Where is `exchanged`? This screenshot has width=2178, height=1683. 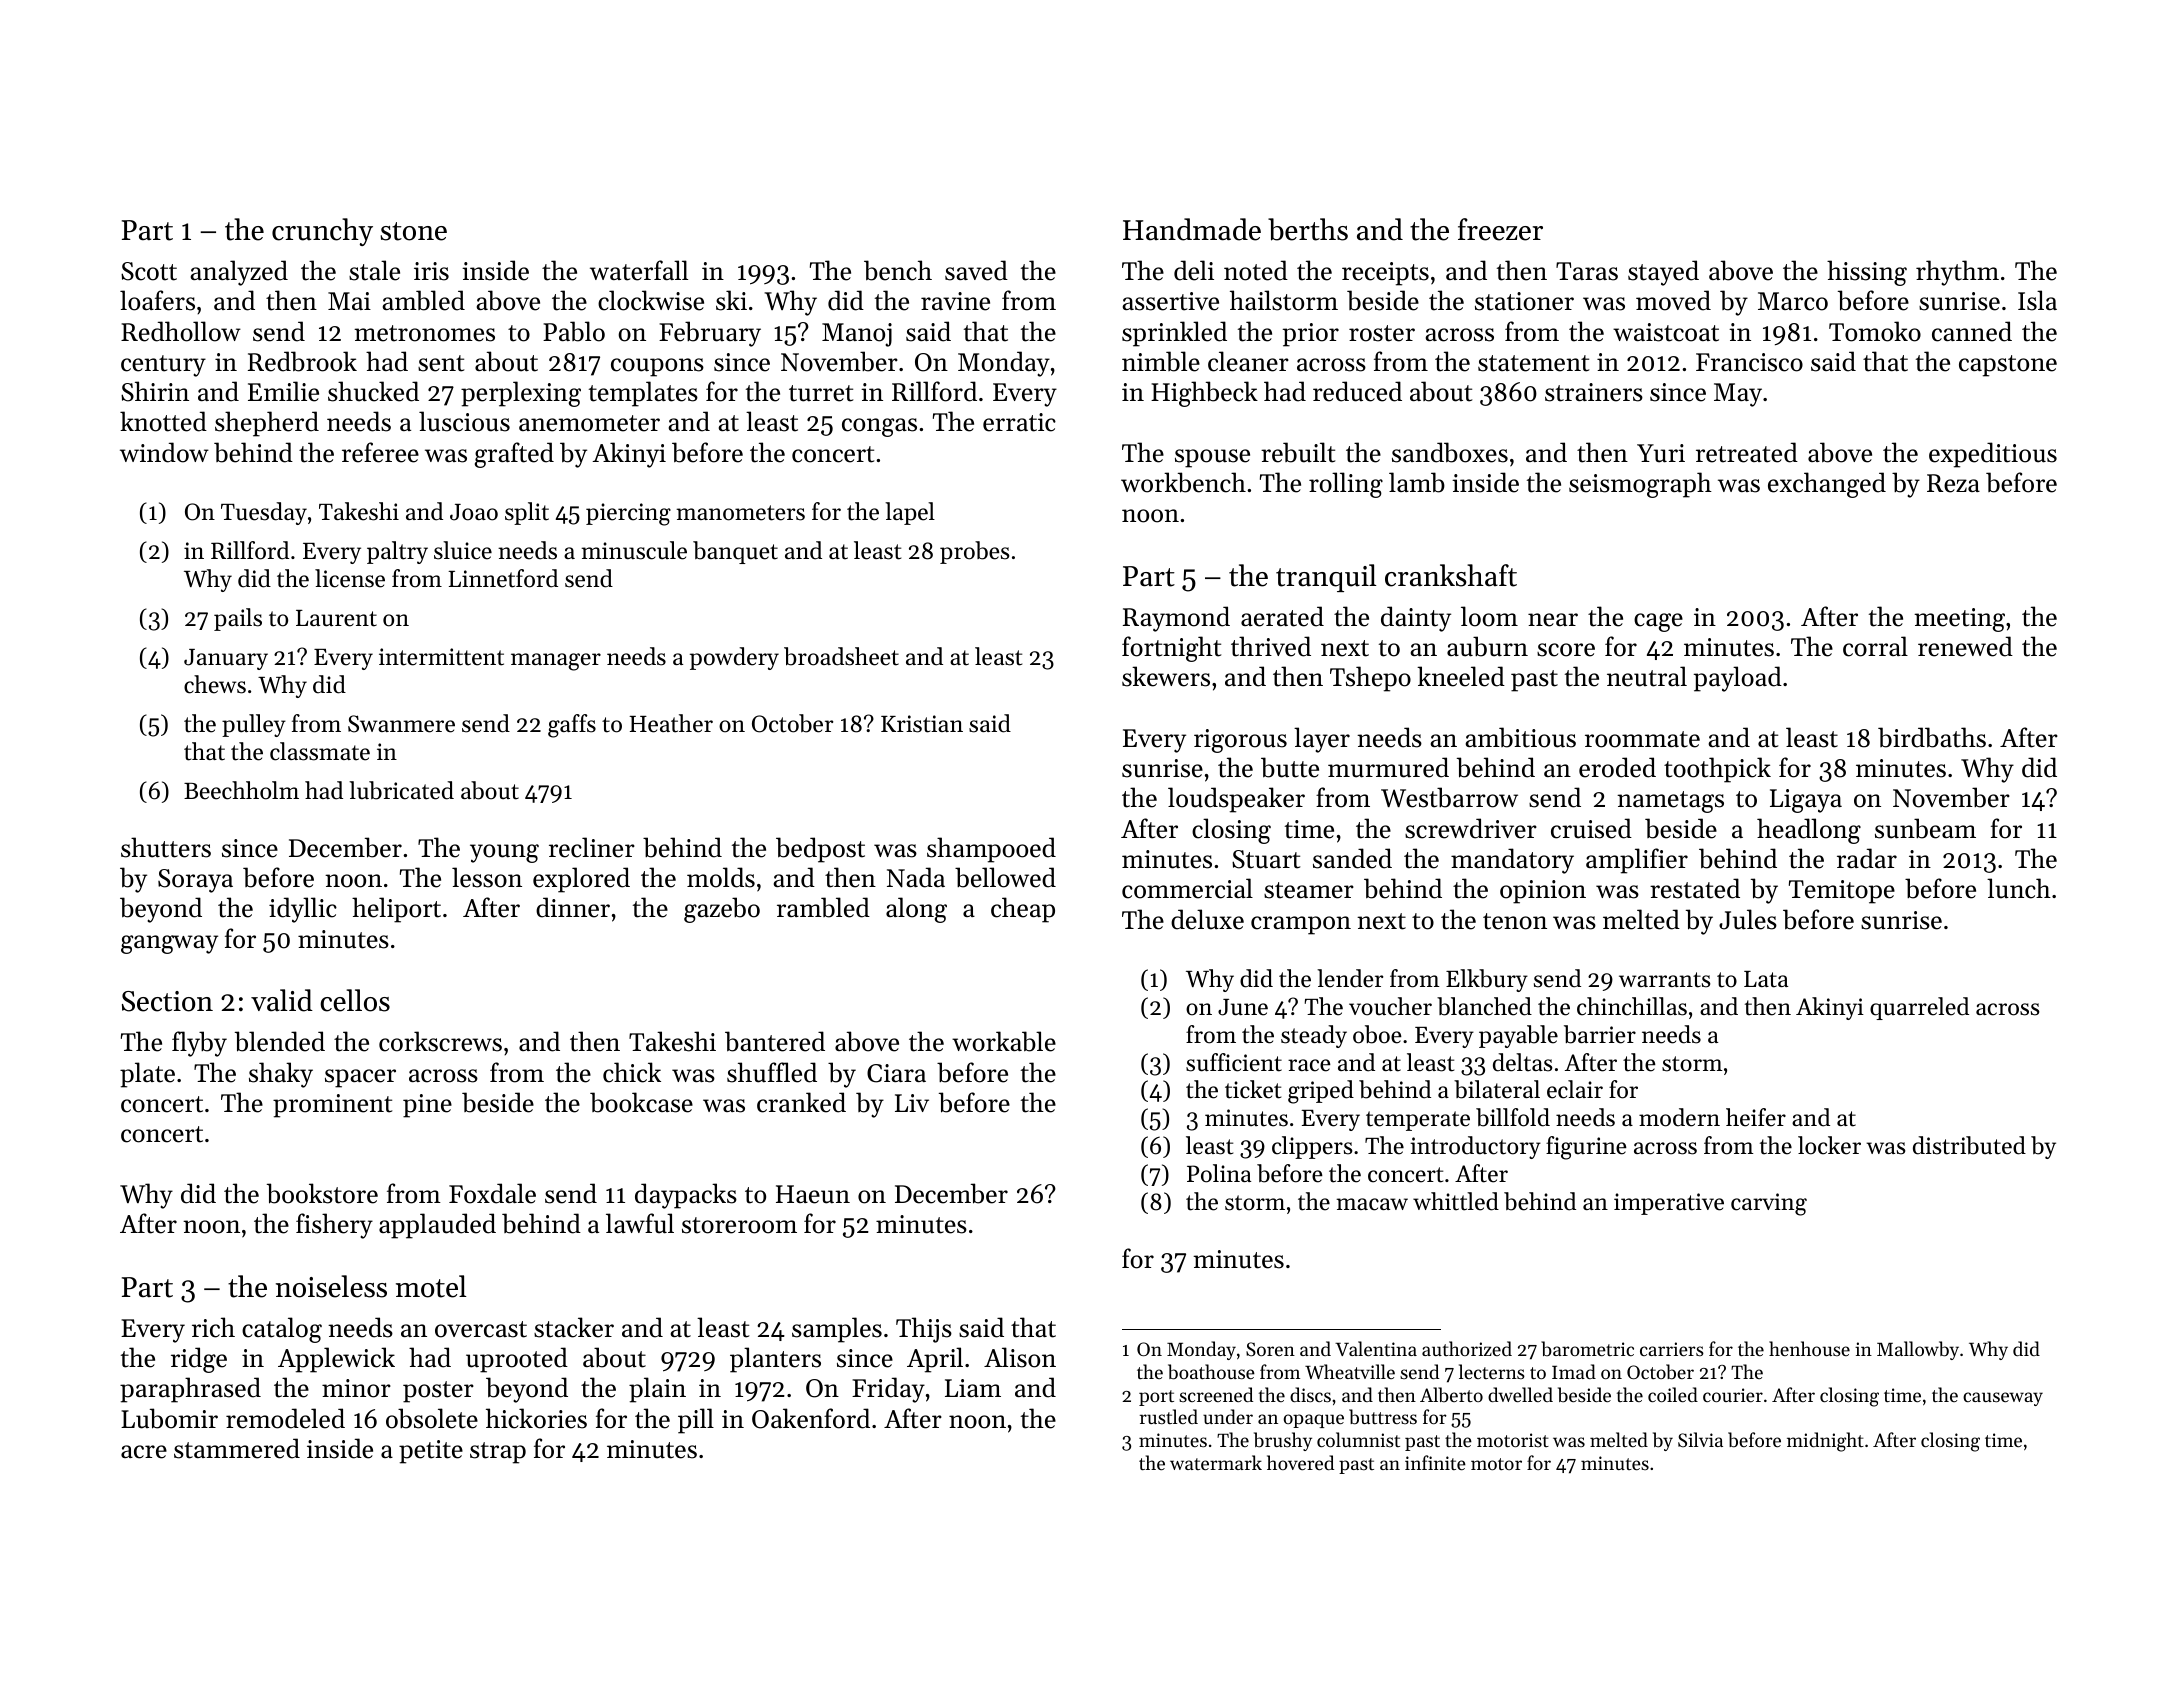 exchanged is located at coordinates (1827, 485).
